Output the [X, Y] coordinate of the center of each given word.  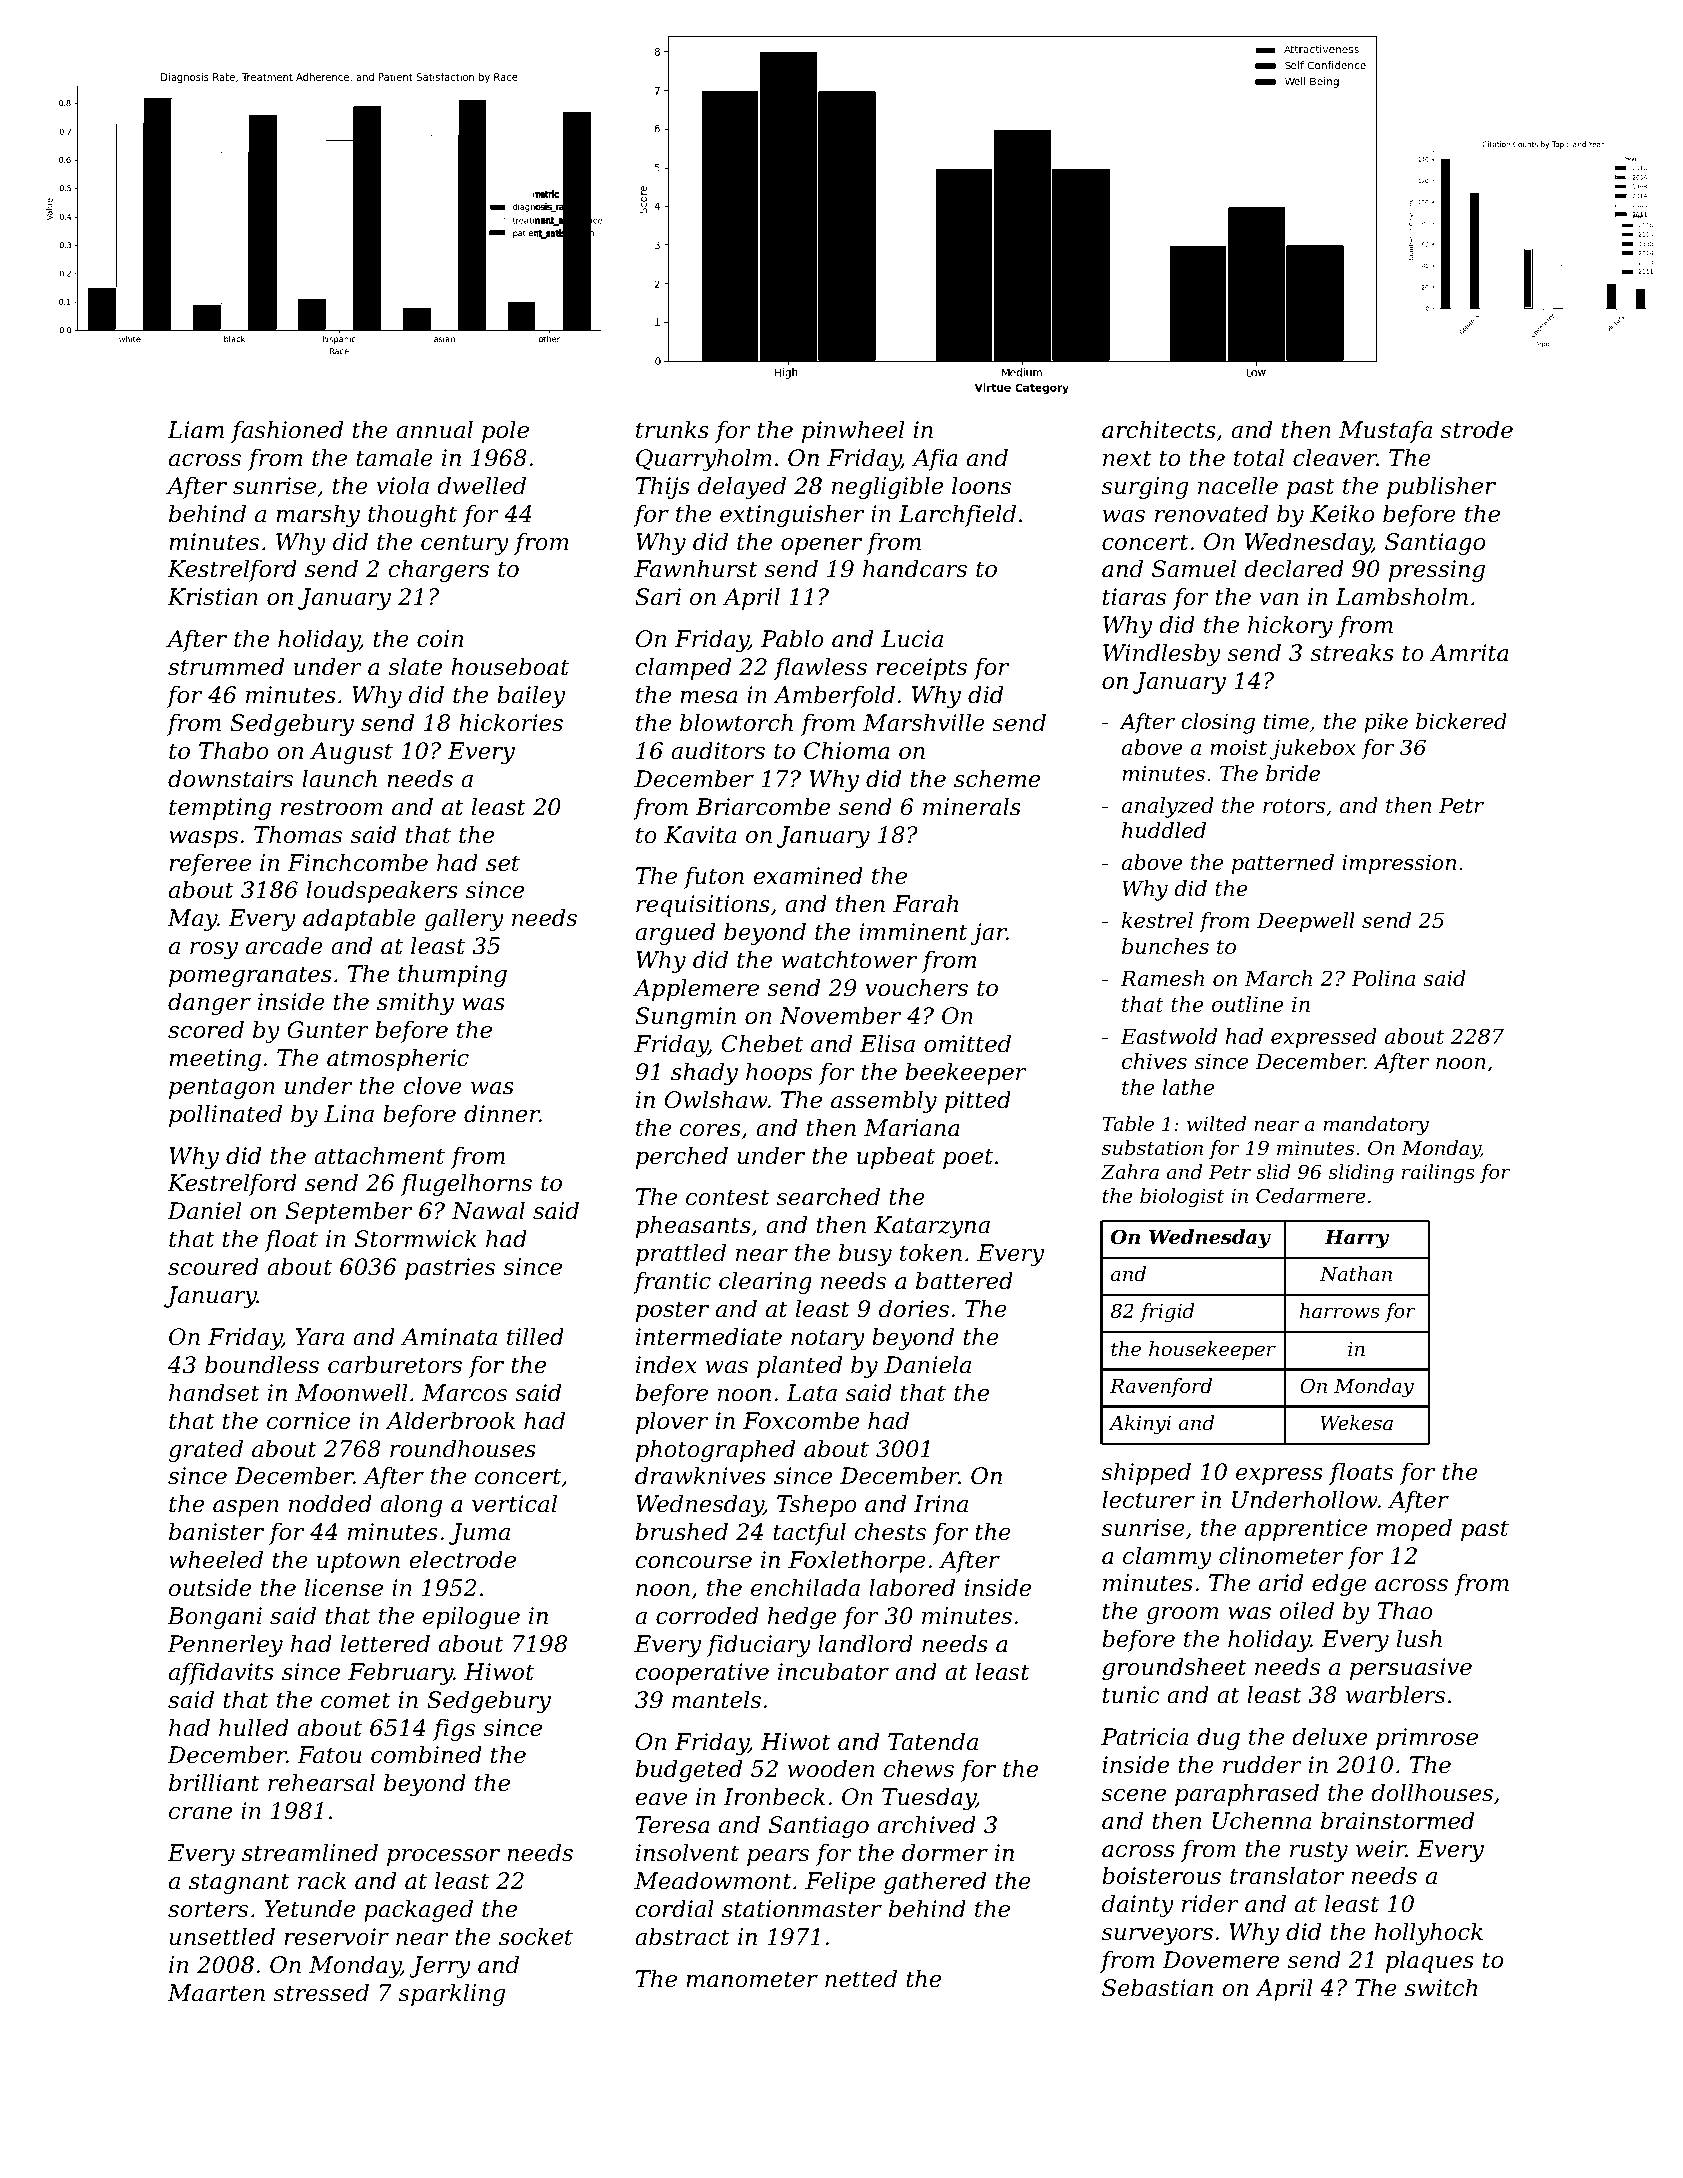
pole [505, 432]
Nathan [1356, 1274]
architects [1159, 430]
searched [828, 1197]
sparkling [452, 1995]
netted [861, 1979]
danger [209, 1004]
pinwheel [853, 432]
